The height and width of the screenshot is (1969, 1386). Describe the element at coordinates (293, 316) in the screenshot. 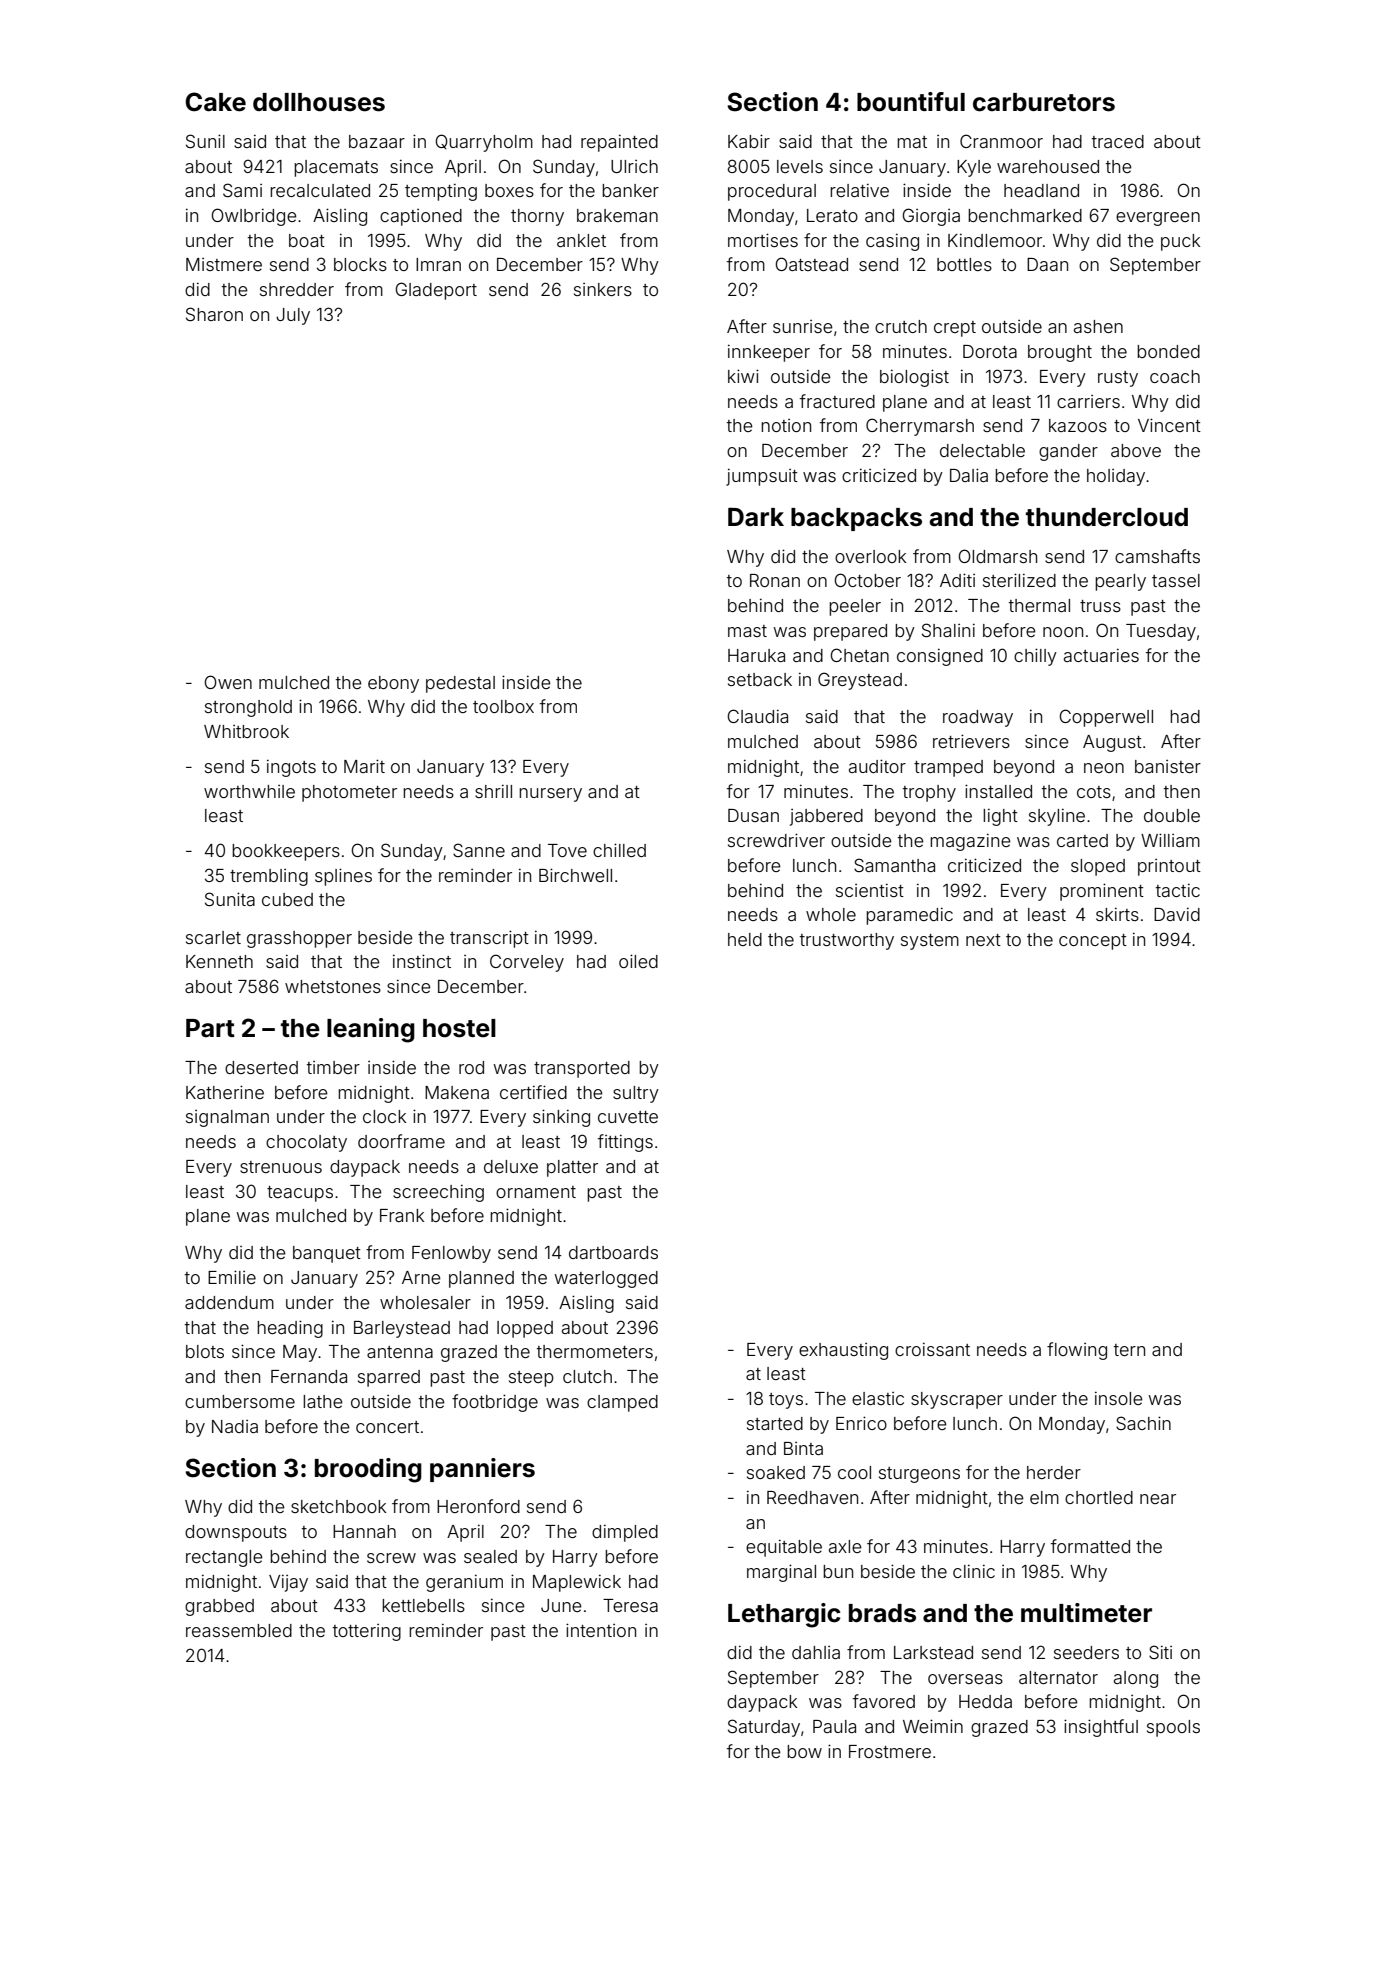

I see `July` at that location.
